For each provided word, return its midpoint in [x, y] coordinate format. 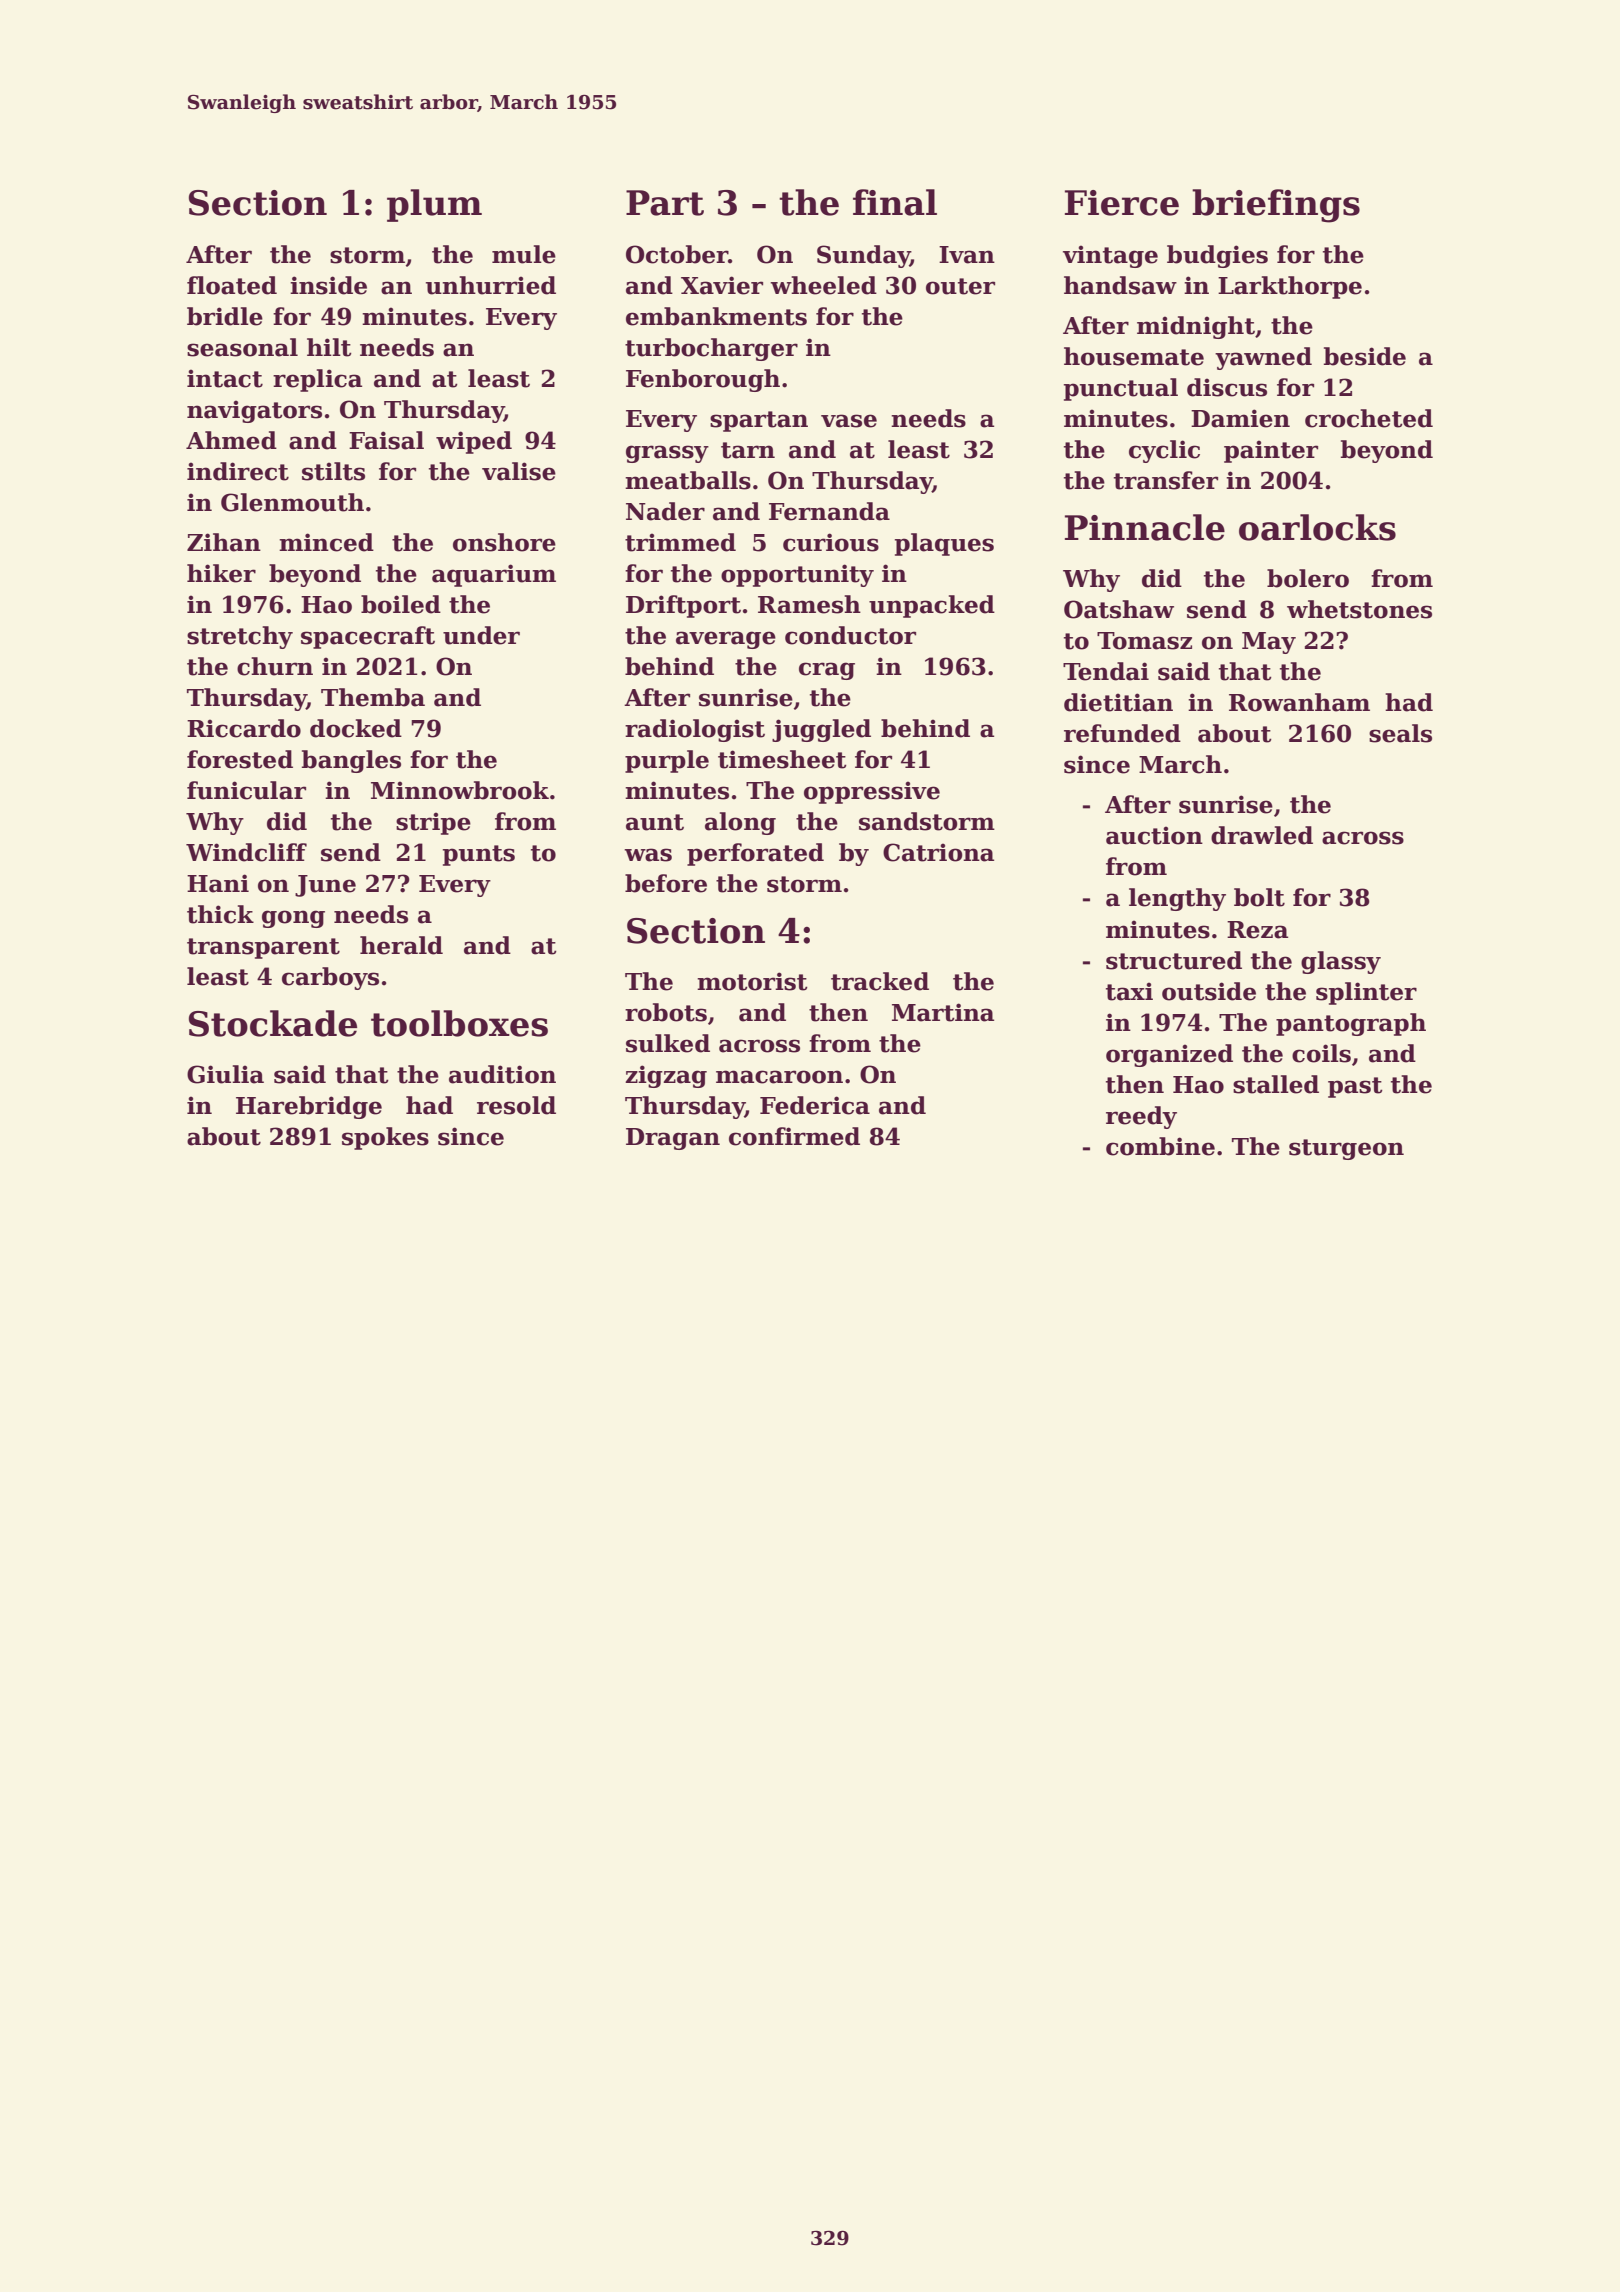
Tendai [1106, 671]
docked [356, 728]
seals [1400, 733]
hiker [221, 573]
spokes [385, 1138]
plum [434, 205]
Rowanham [1299, 702]
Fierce [1122, 203]
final [895, 202]
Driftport [683, 606]
